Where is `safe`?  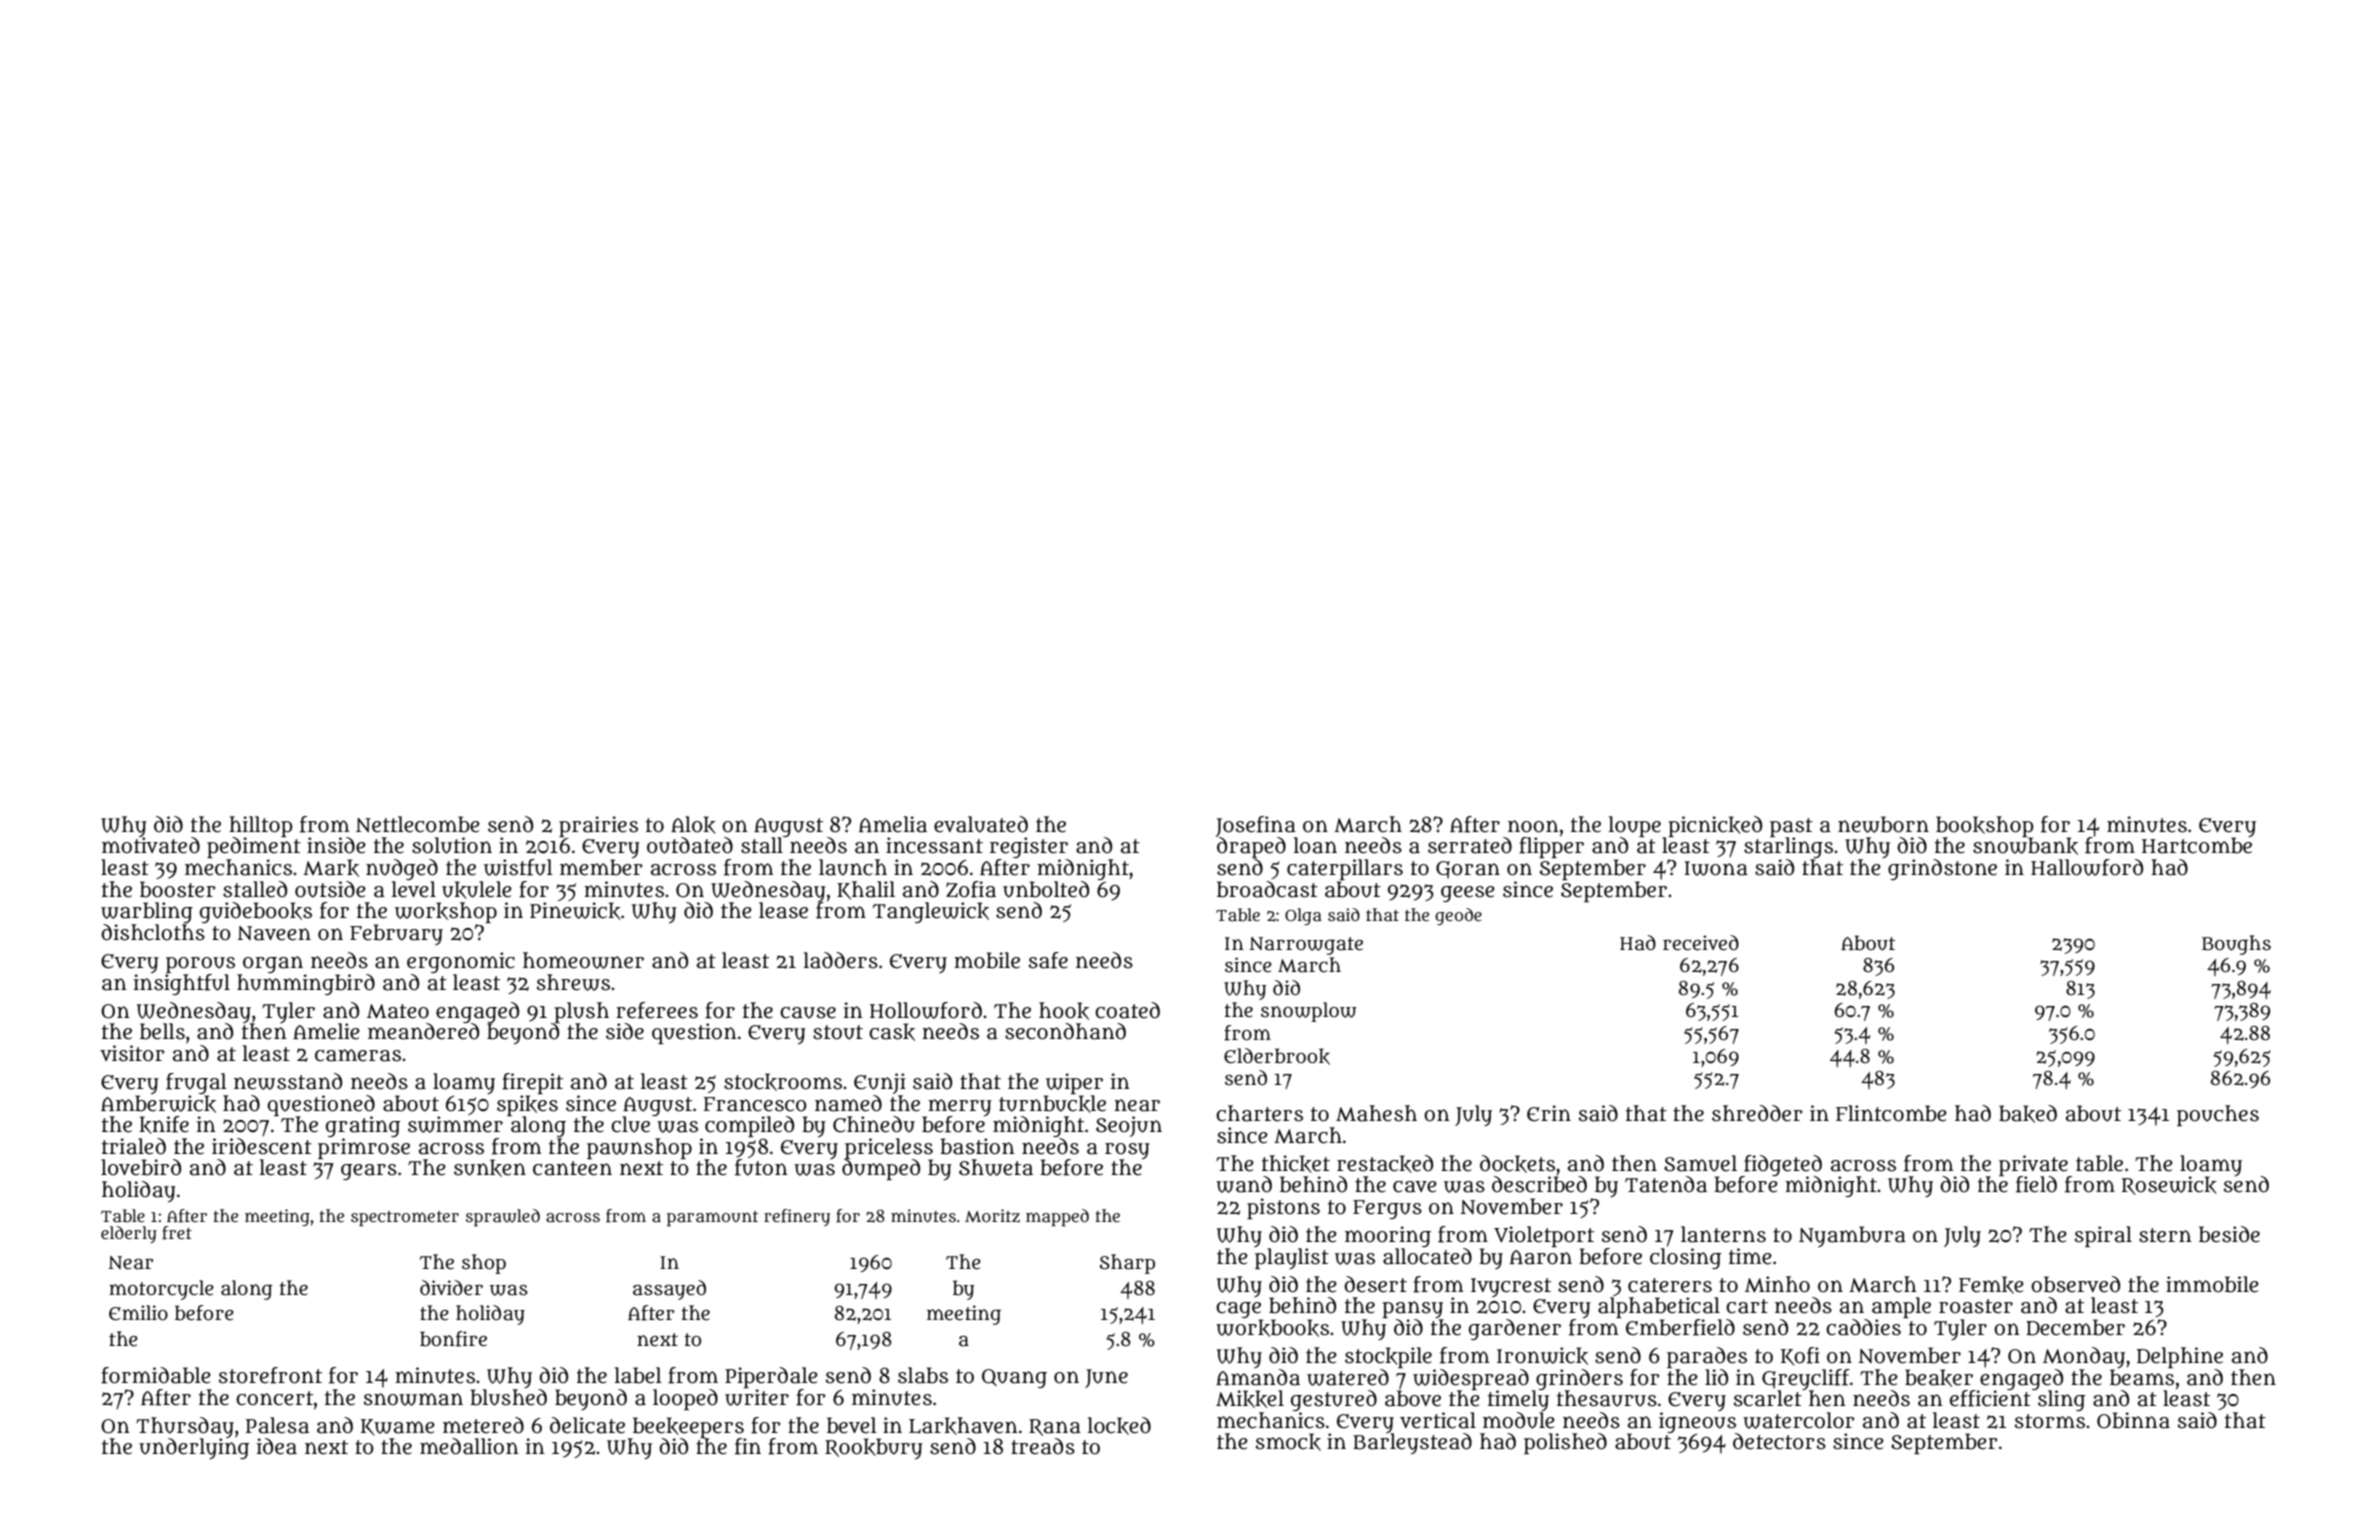
safe is located at coordinates (1048, 960).
